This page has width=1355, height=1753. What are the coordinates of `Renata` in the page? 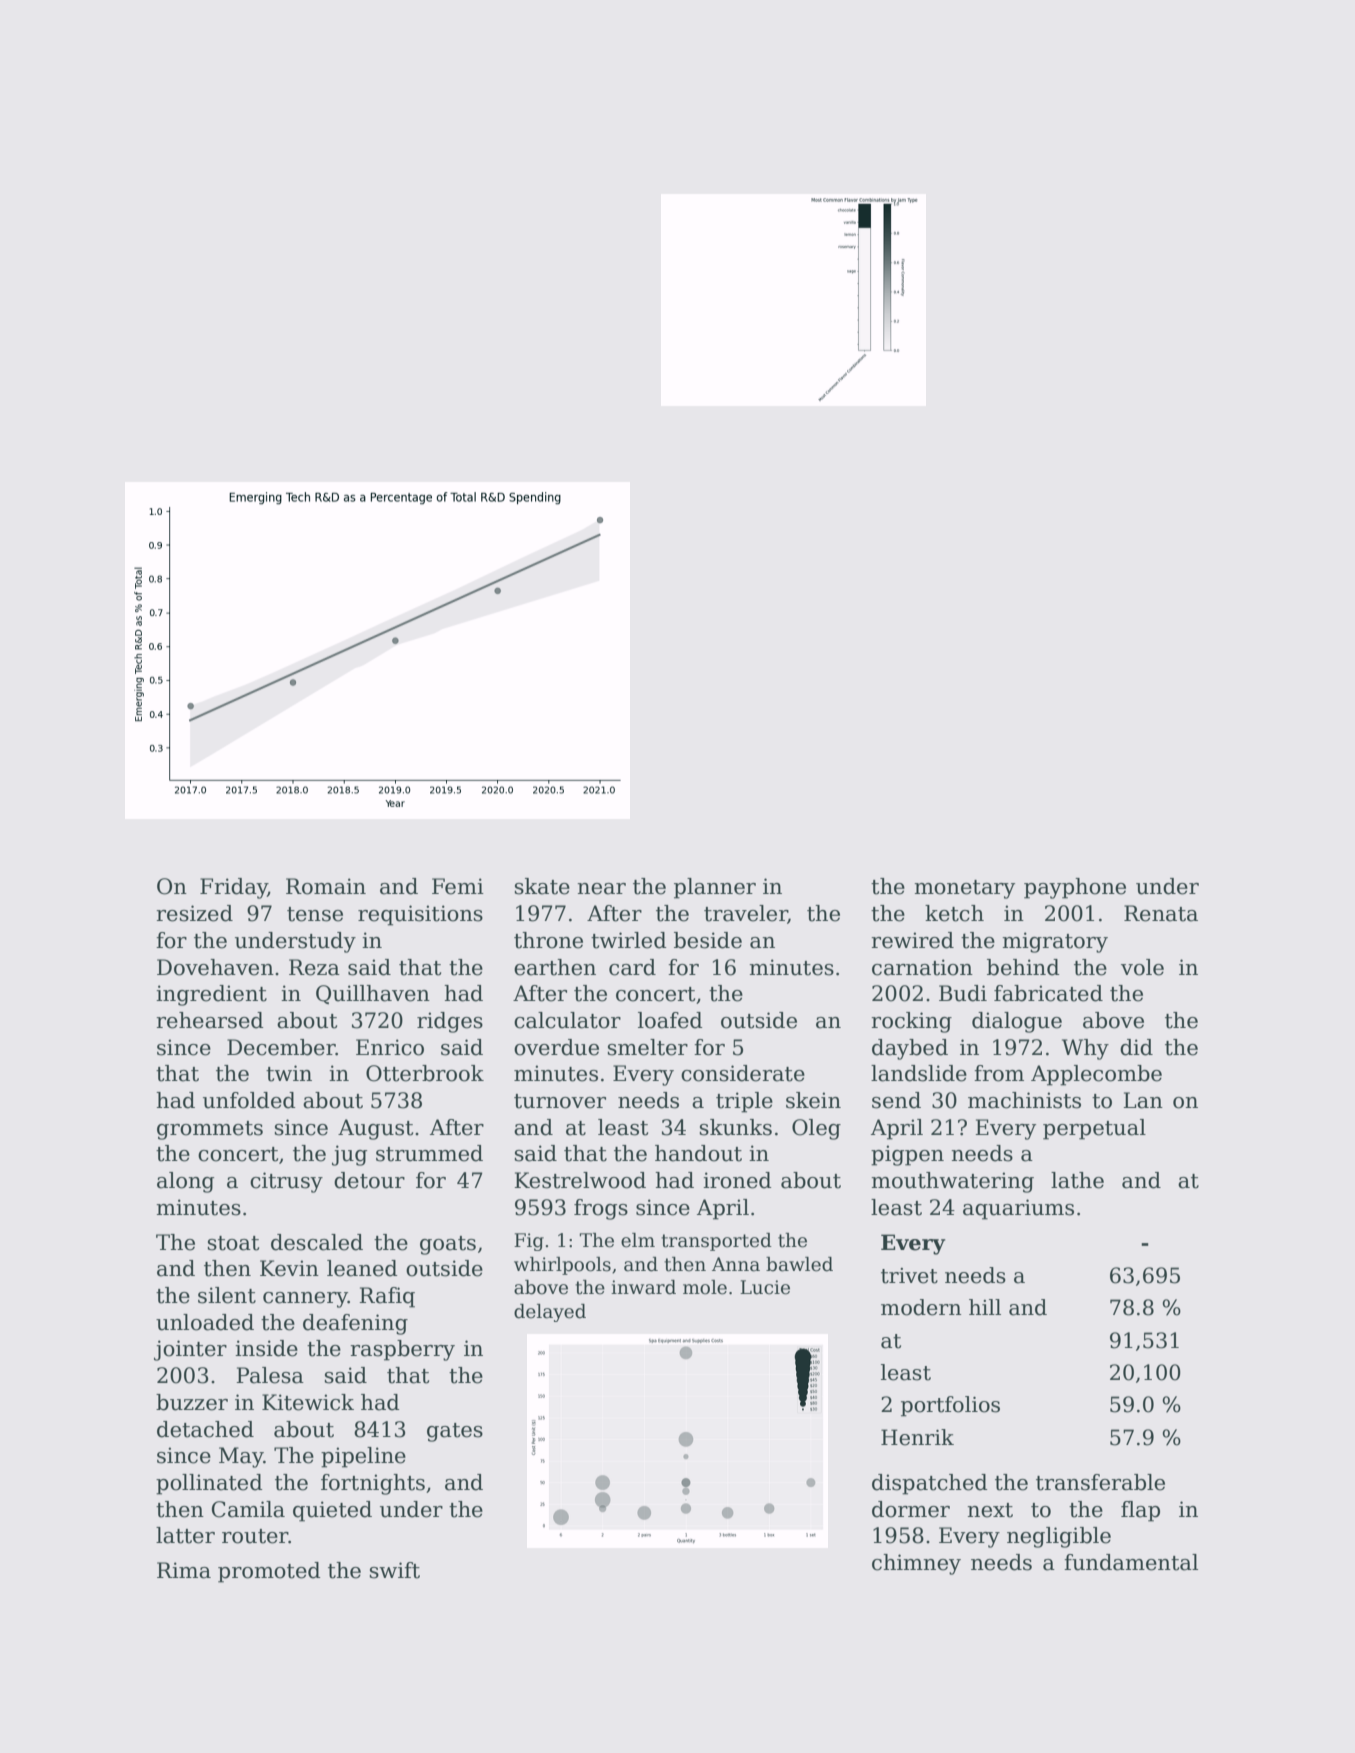 It's located at (1161, 913).
